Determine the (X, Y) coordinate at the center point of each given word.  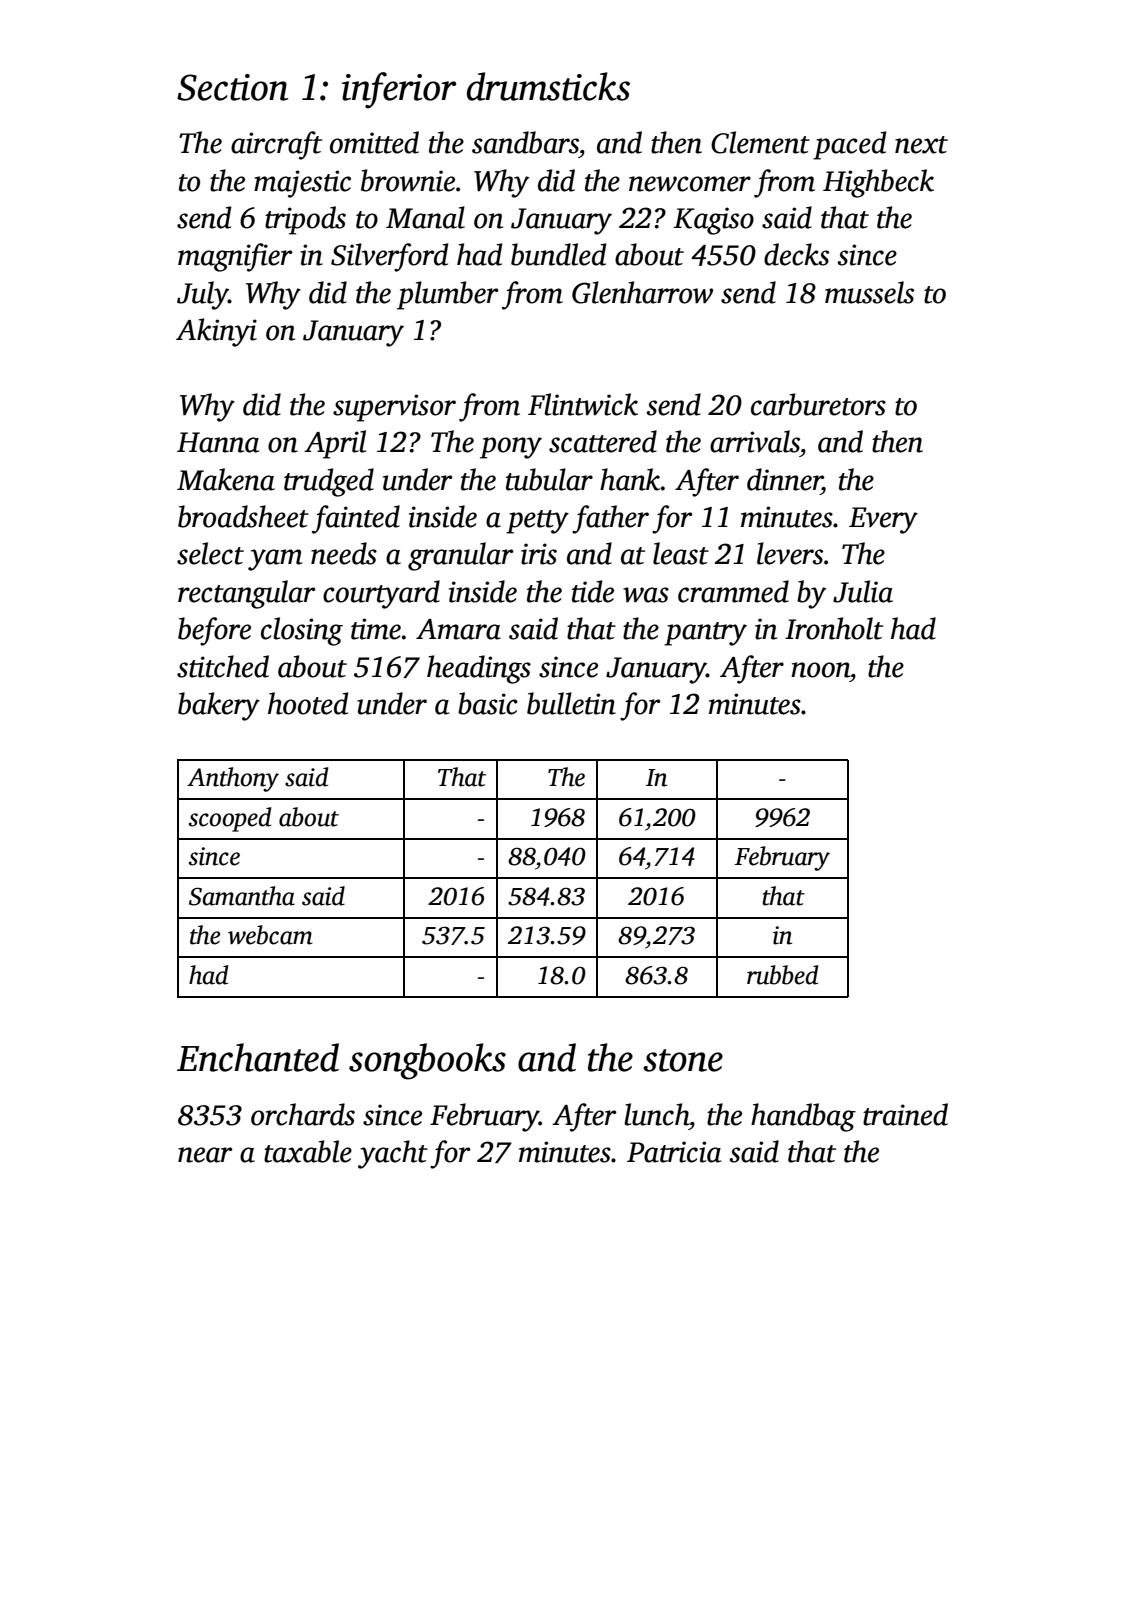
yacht (393, 1154)
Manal (425, 217)
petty (537, 522)
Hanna (218, 442)
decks (796, 254)
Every (883, 520)
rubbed (782, 975)
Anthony (233, 779)
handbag (803, 1117)
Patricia (674, 1152)
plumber (448, 295)
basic (488, 703)
